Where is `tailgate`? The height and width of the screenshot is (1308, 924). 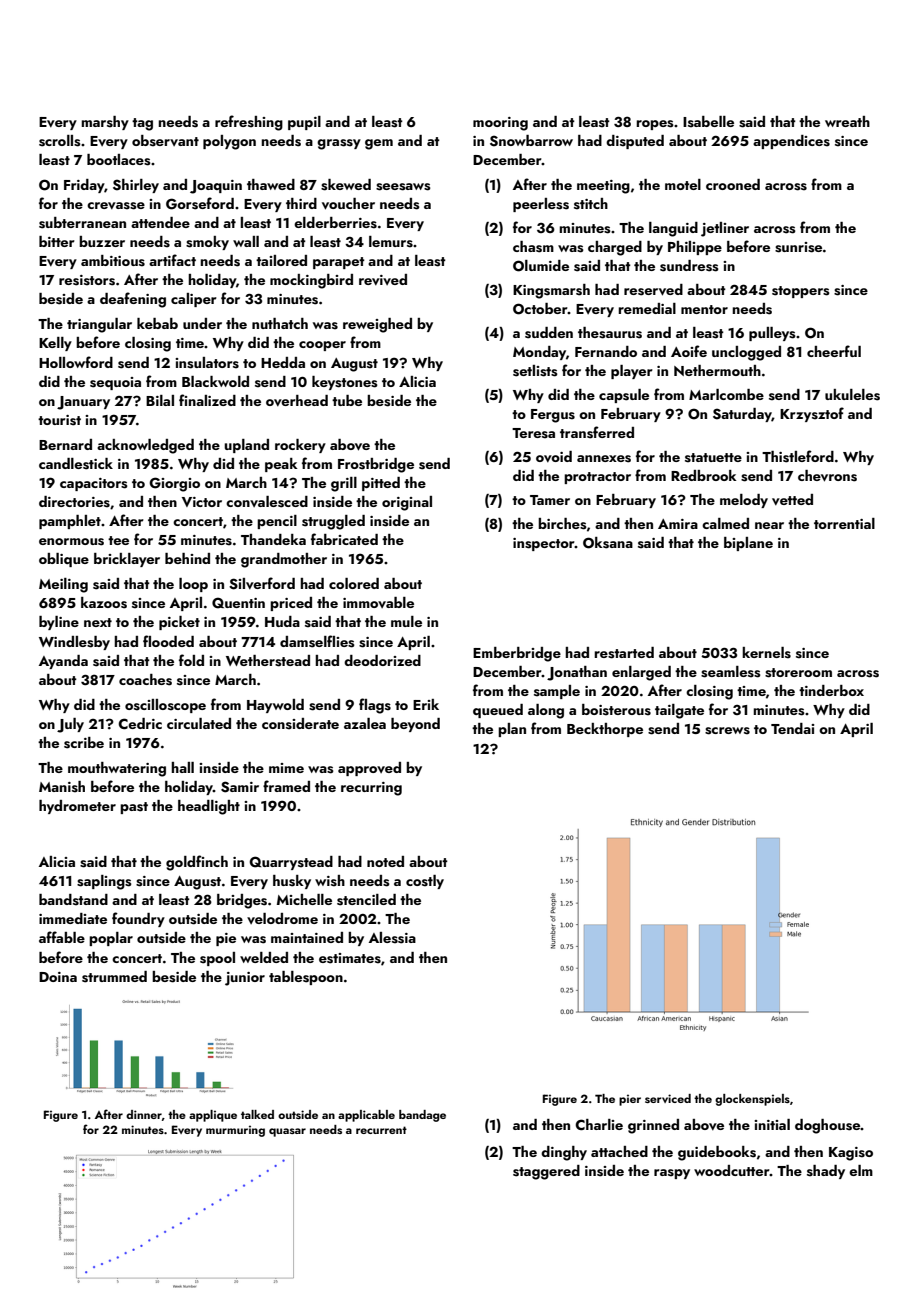 tailgate is located at coordinates (679, 711).
